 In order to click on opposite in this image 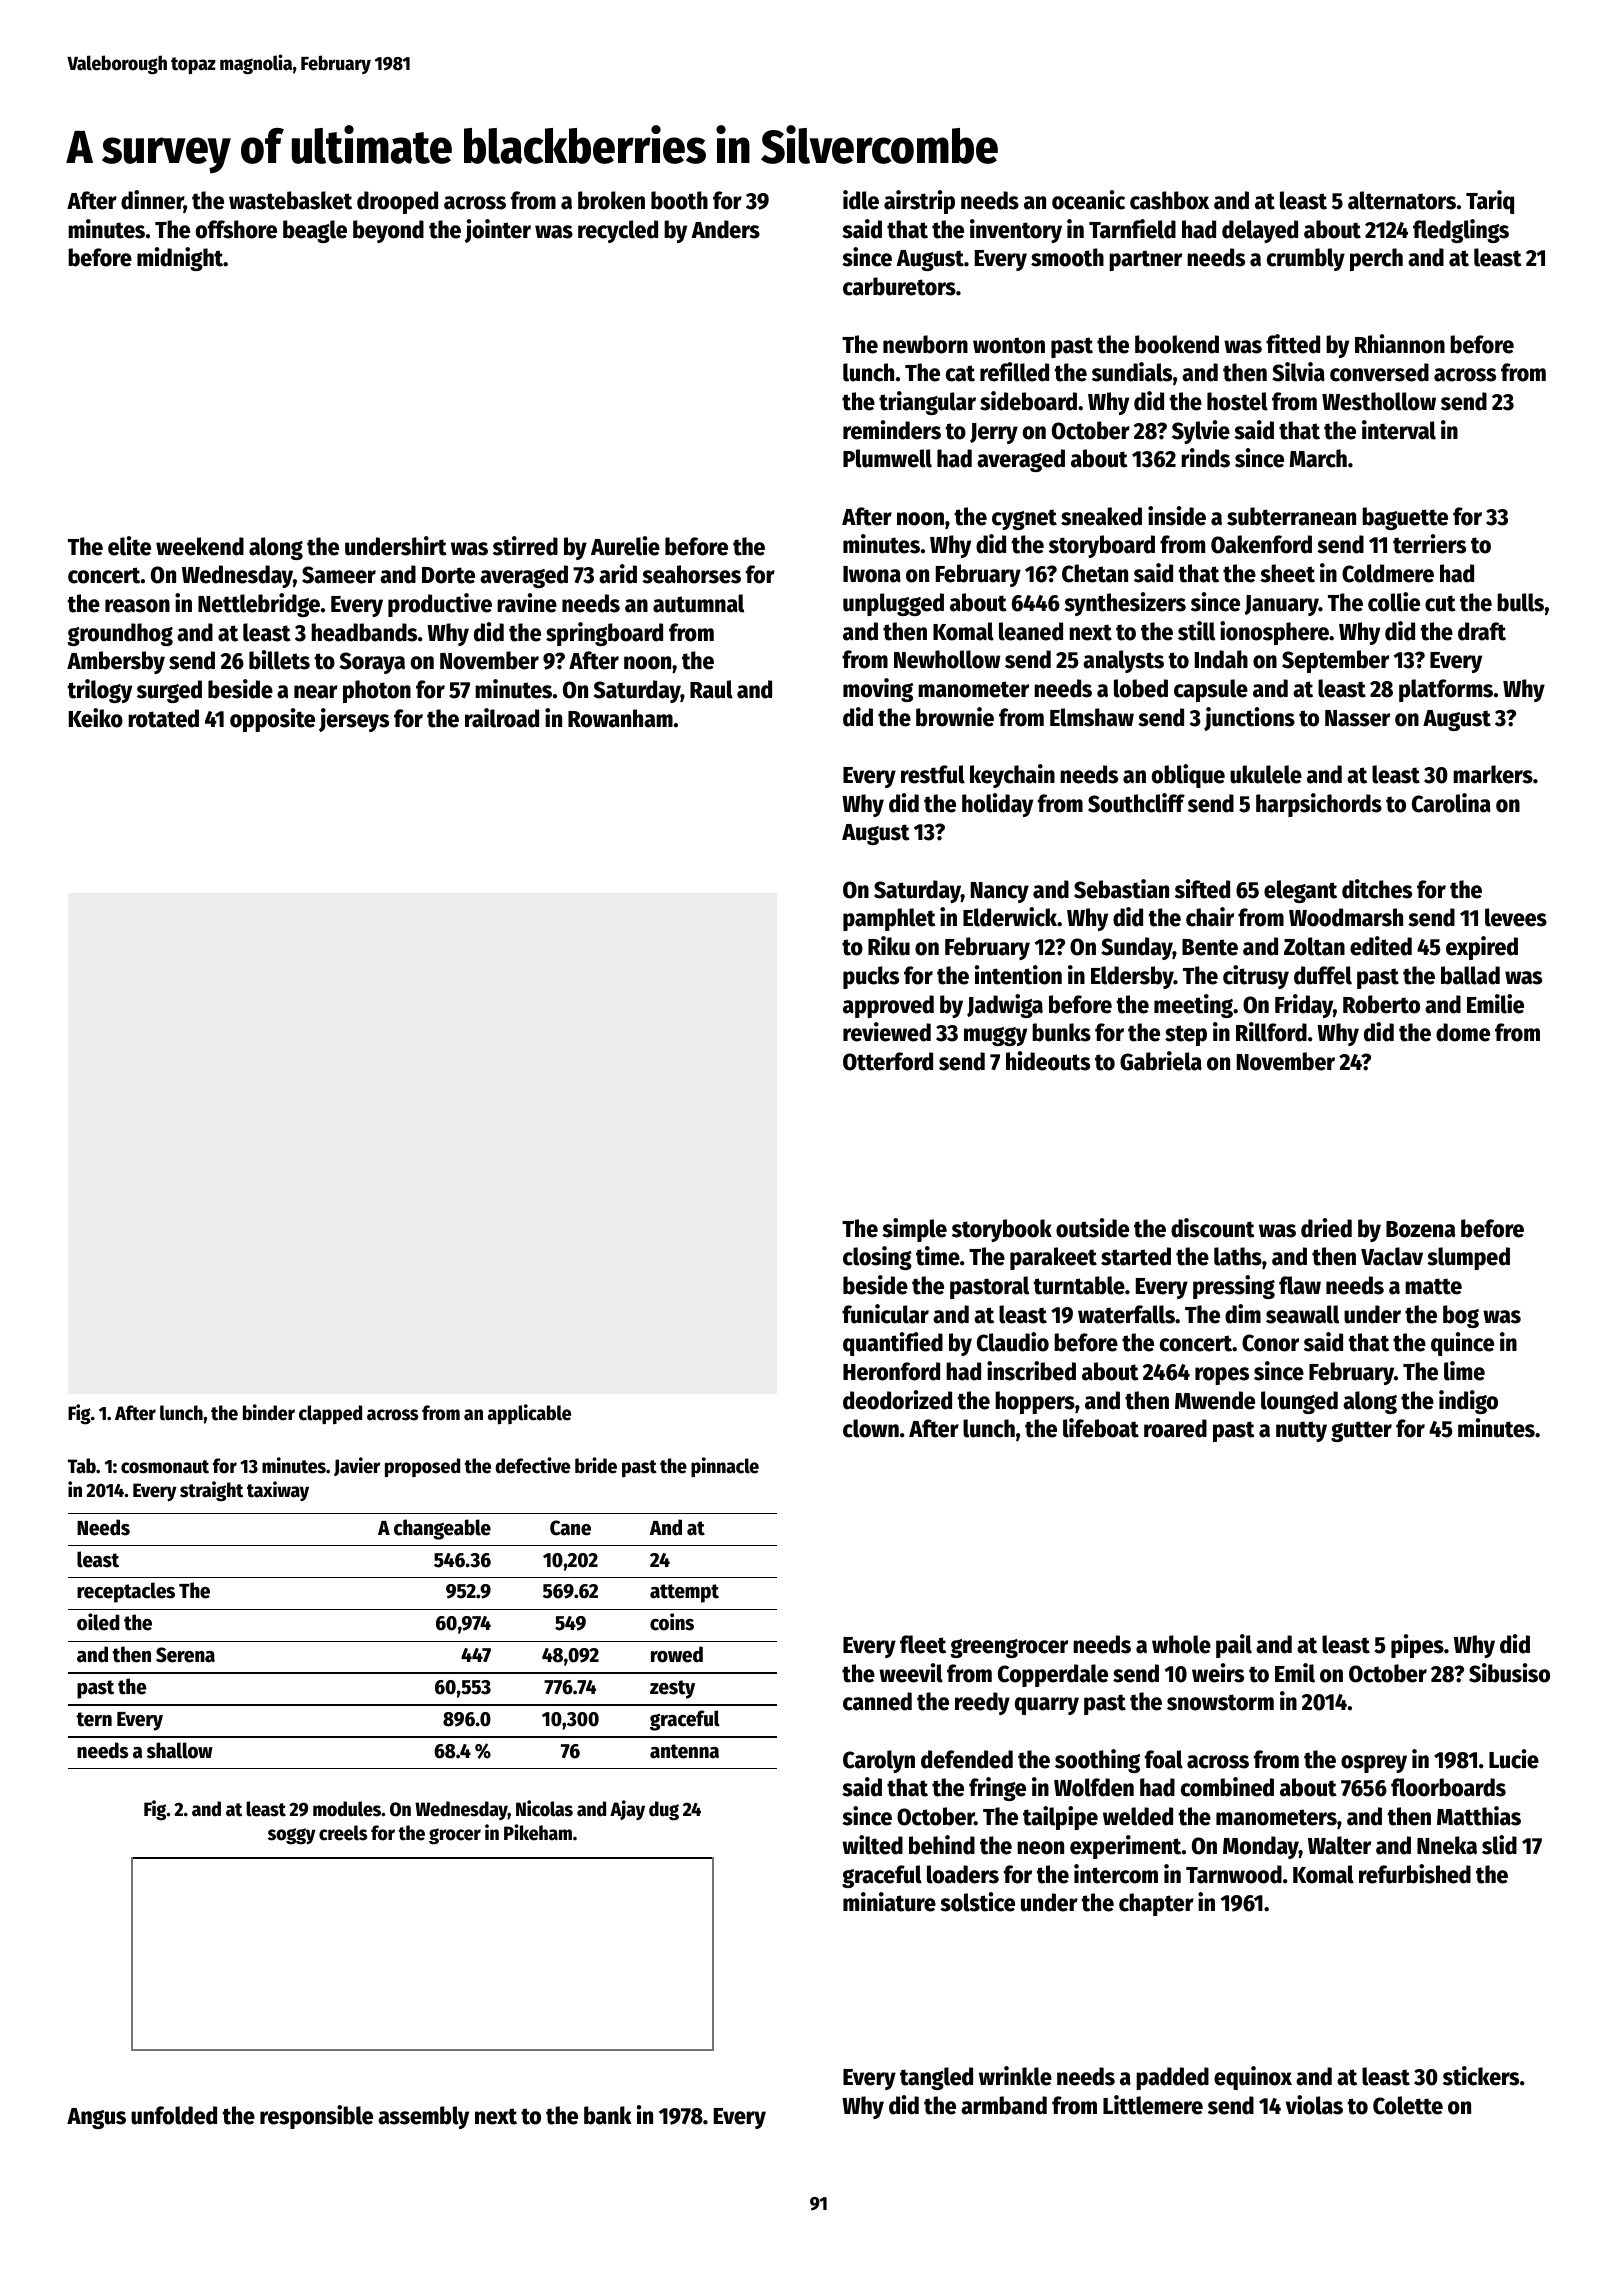, I will do `click(272, 720)`.
